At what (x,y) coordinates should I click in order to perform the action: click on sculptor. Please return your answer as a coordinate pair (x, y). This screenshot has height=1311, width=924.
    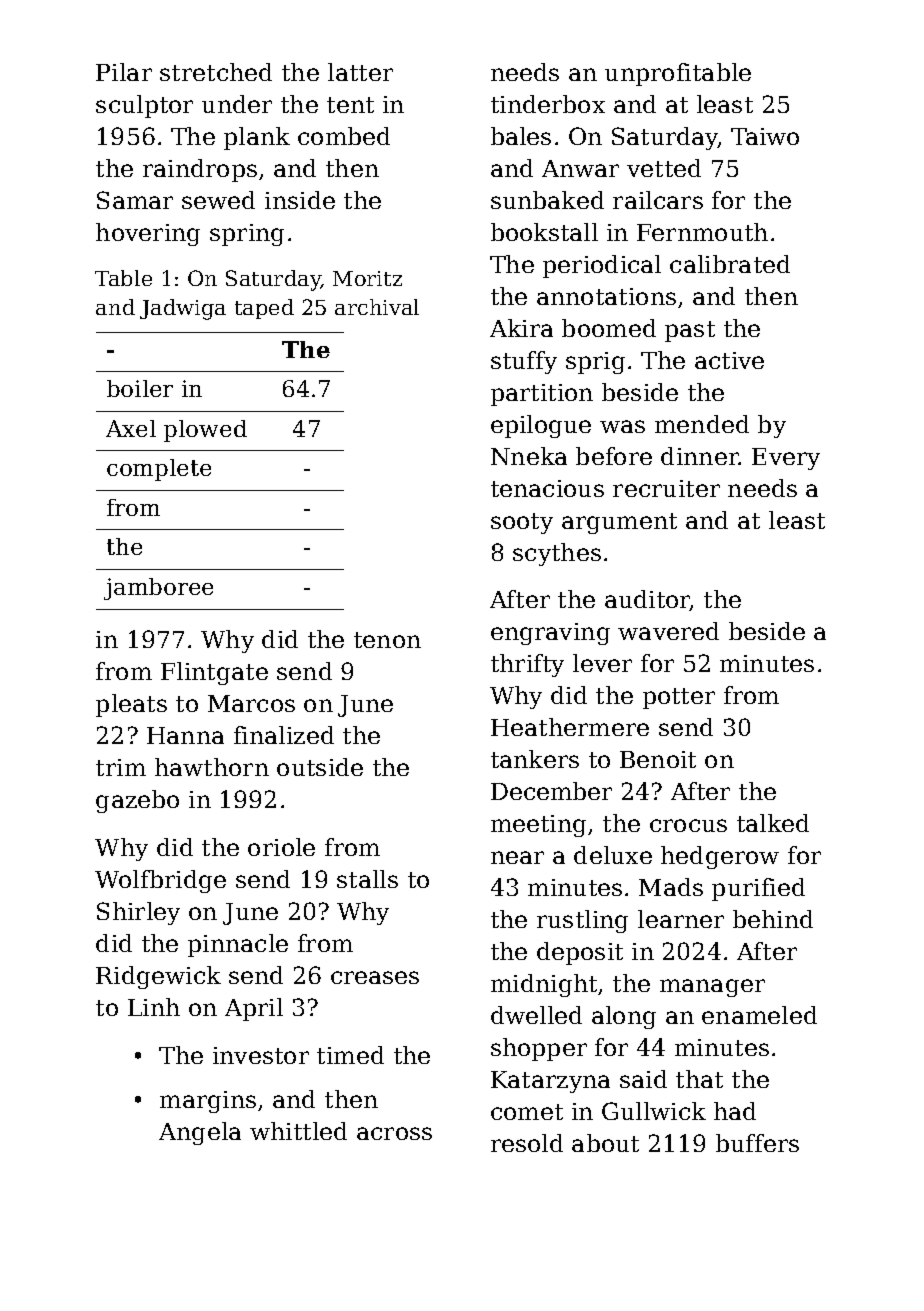
    Looking at the image, I should click on (144, 106).
